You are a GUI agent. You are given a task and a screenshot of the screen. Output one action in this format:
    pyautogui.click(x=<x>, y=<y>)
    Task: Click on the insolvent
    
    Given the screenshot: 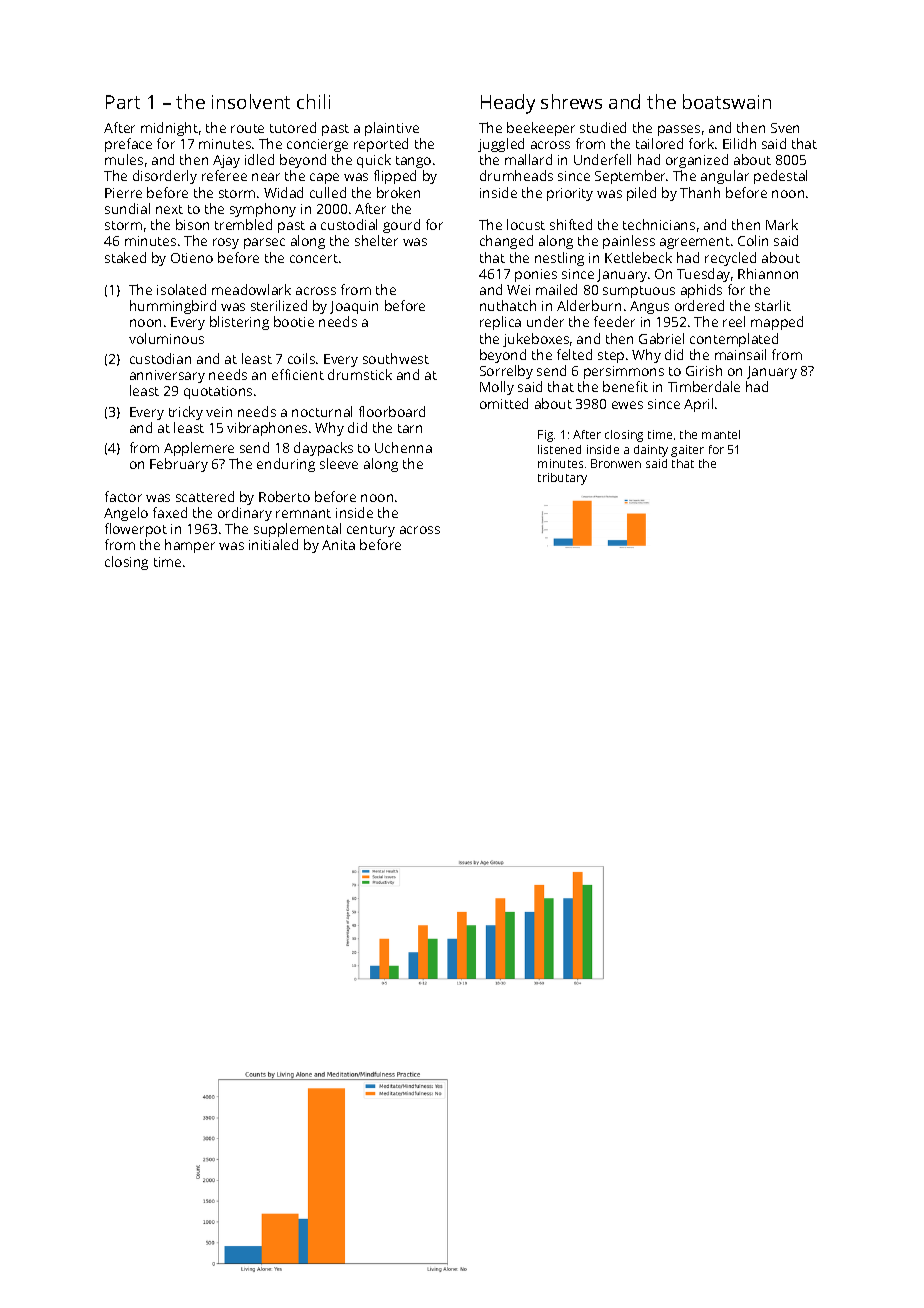 What is the action you would take?
    pyautogui.click(x=251, y=101)
